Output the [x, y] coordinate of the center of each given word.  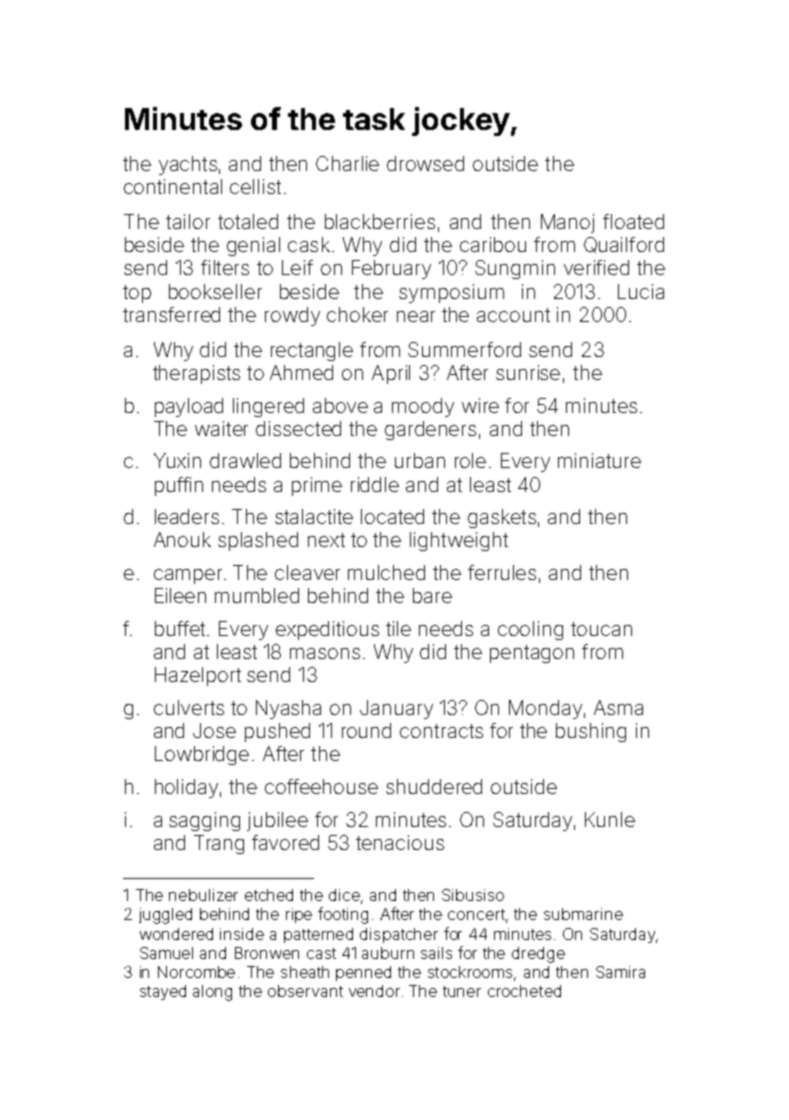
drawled [245, 460]
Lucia [641, 291]
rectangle [312, 351]
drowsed [425, 163]
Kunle [610, 819]
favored [285, 842]
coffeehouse [321, 786]
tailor [188, 221]
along [212, 993]
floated [633, 221]
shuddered [434, 786]
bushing [591, 732]
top [137, 294]
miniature [599, 460]
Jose [214, 730]
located [392, 516]
